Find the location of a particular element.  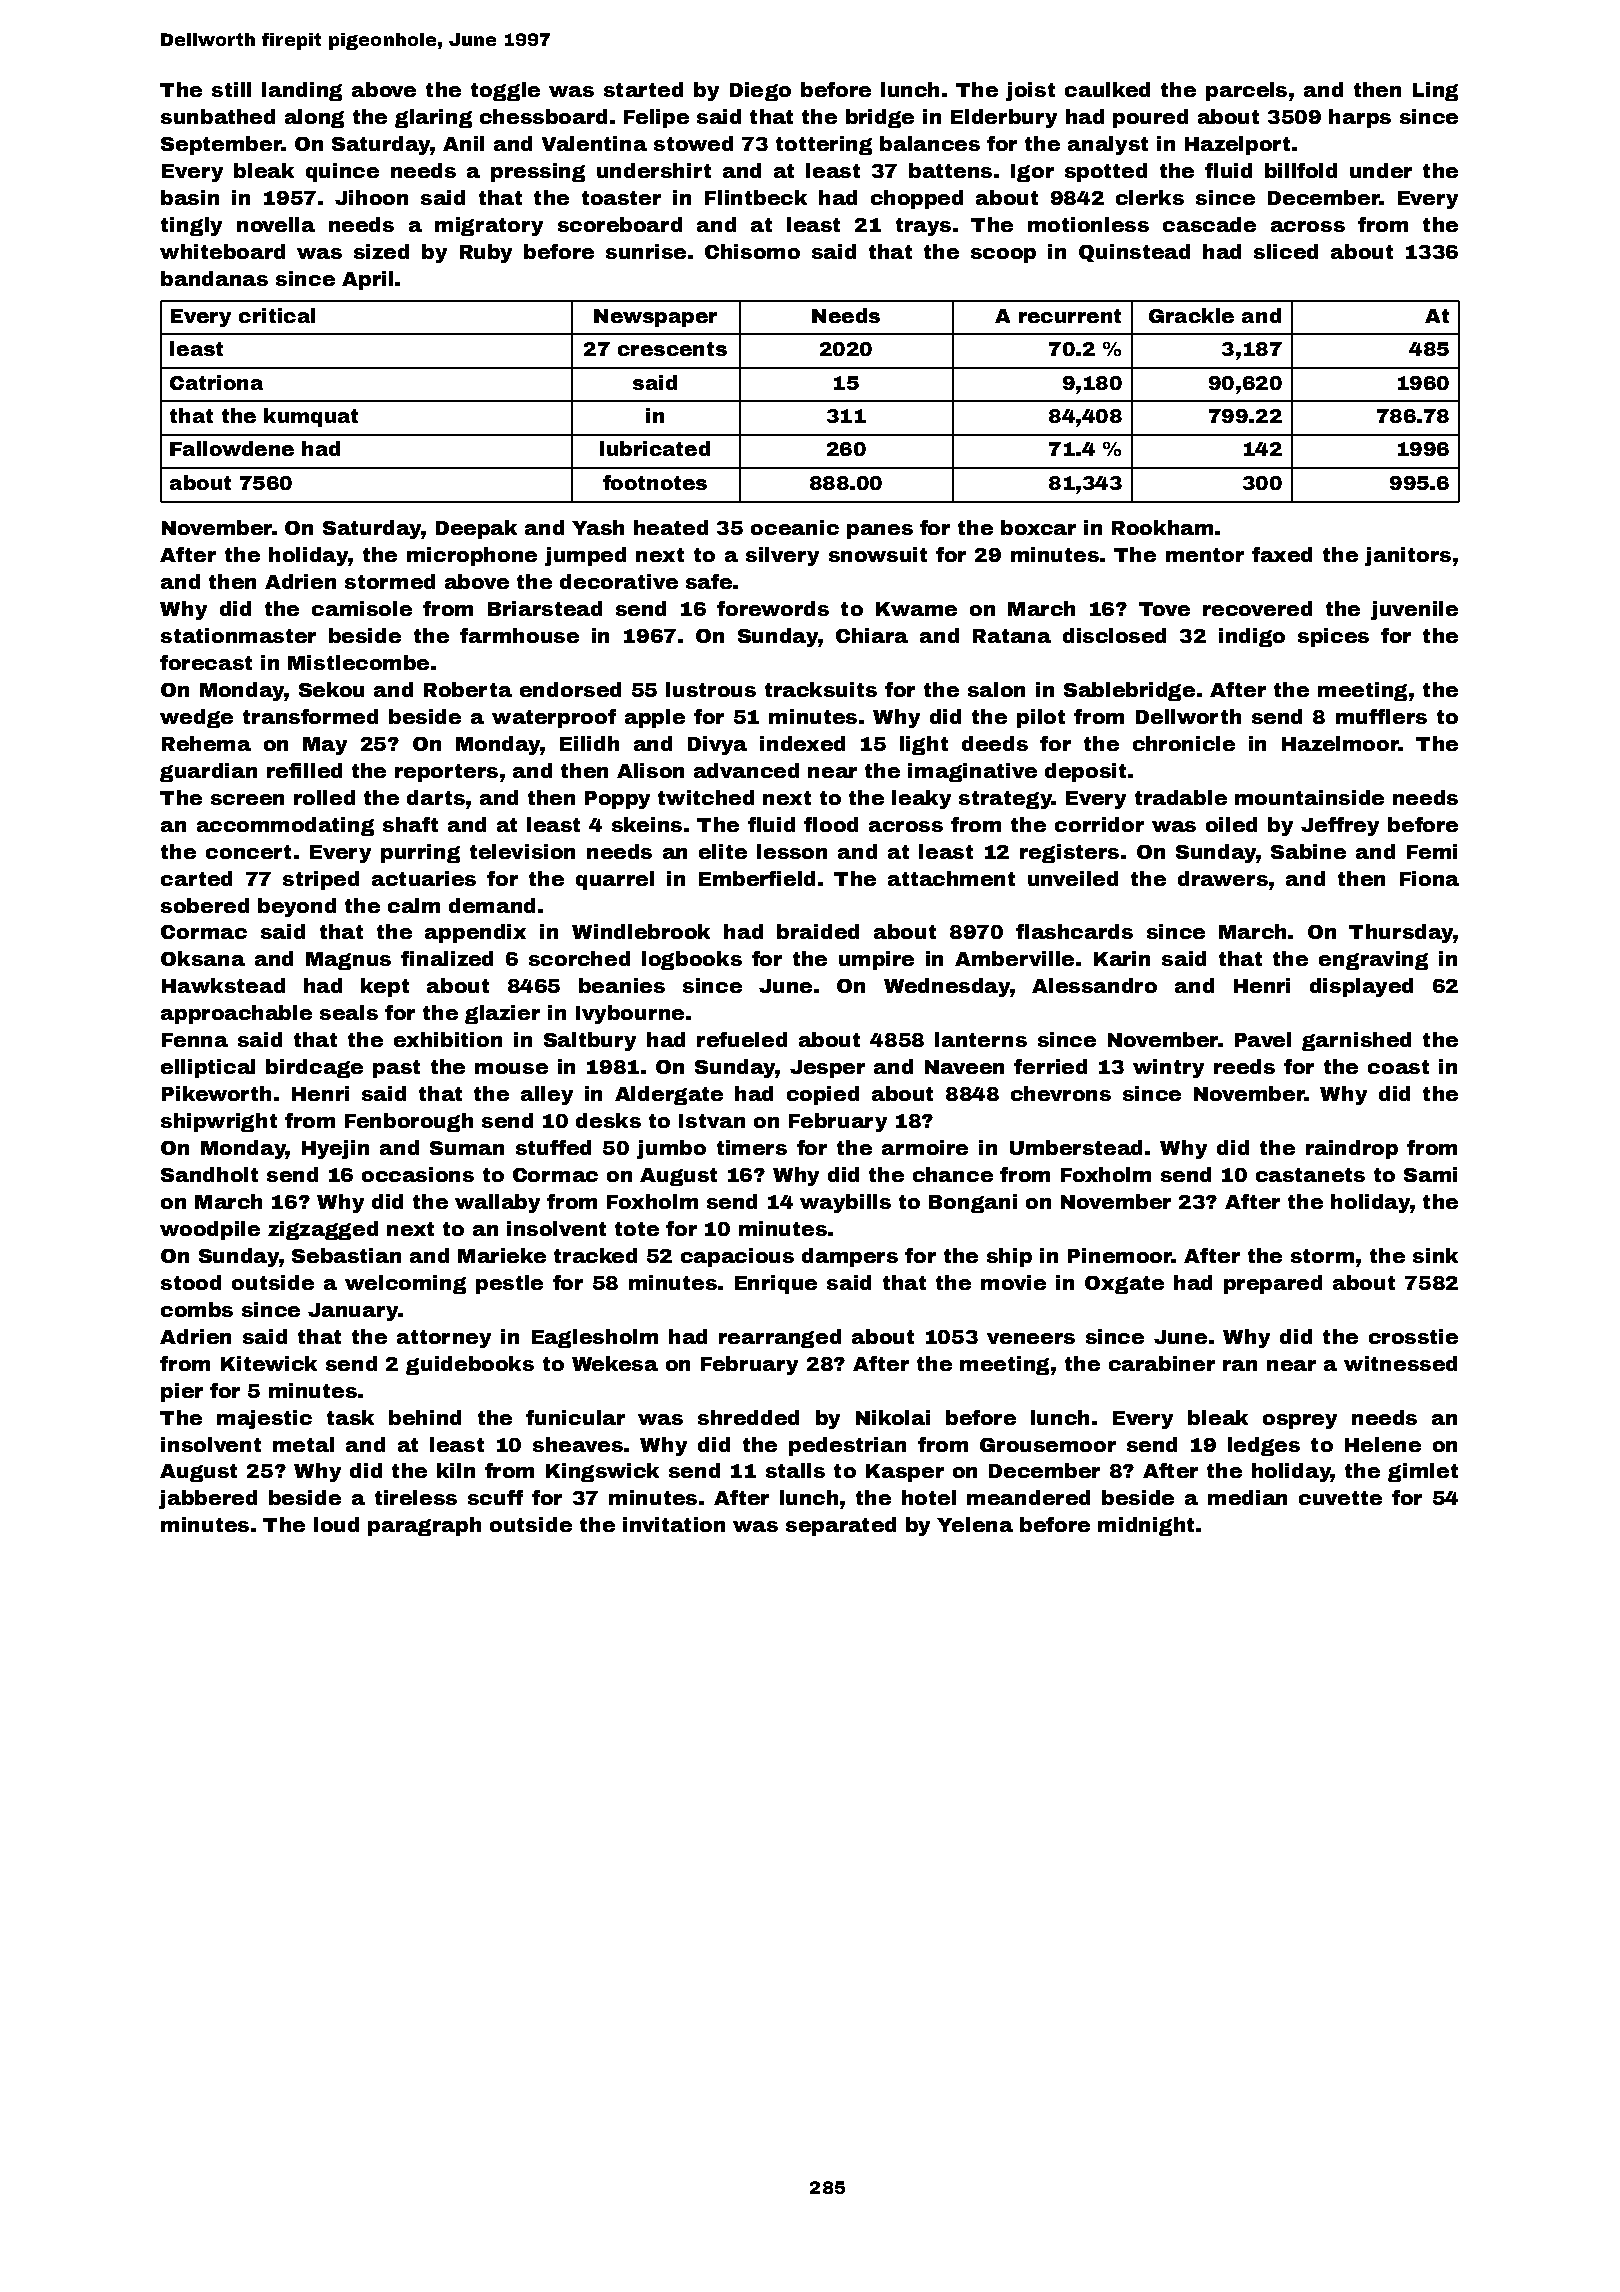

invitation is located at coordinates (674, 1524).
